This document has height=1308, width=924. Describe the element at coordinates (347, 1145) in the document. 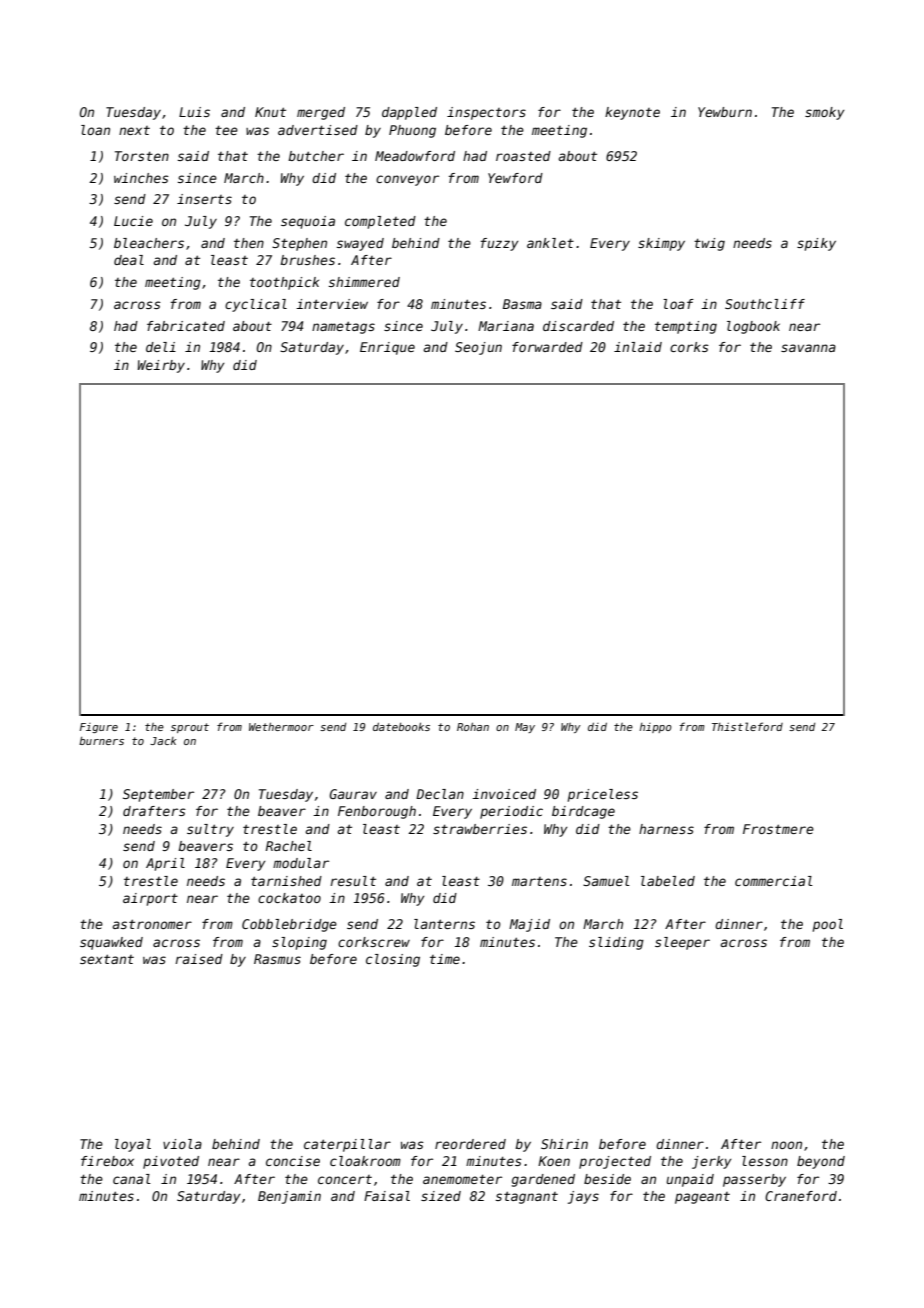

I see `caterpillar` at that location.
